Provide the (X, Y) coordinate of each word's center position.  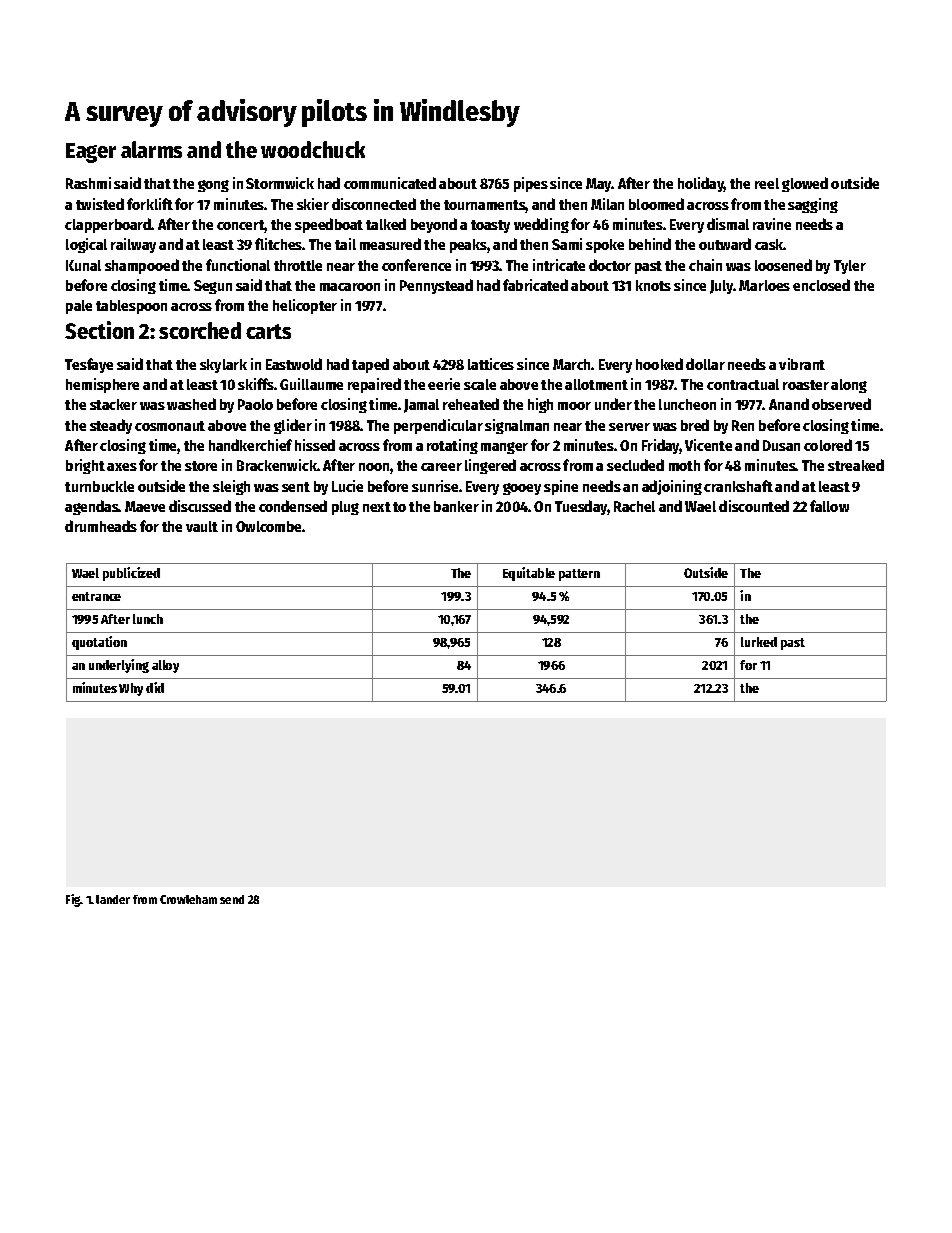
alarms (151, 149)
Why (131, 689)
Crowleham (188, 899)
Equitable (529, 574)
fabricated (535, 285)
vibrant (802, 364)
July (722, 287)
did (155, 687)
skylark (223, 366)
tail (345, 244)
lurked (759, 642)
